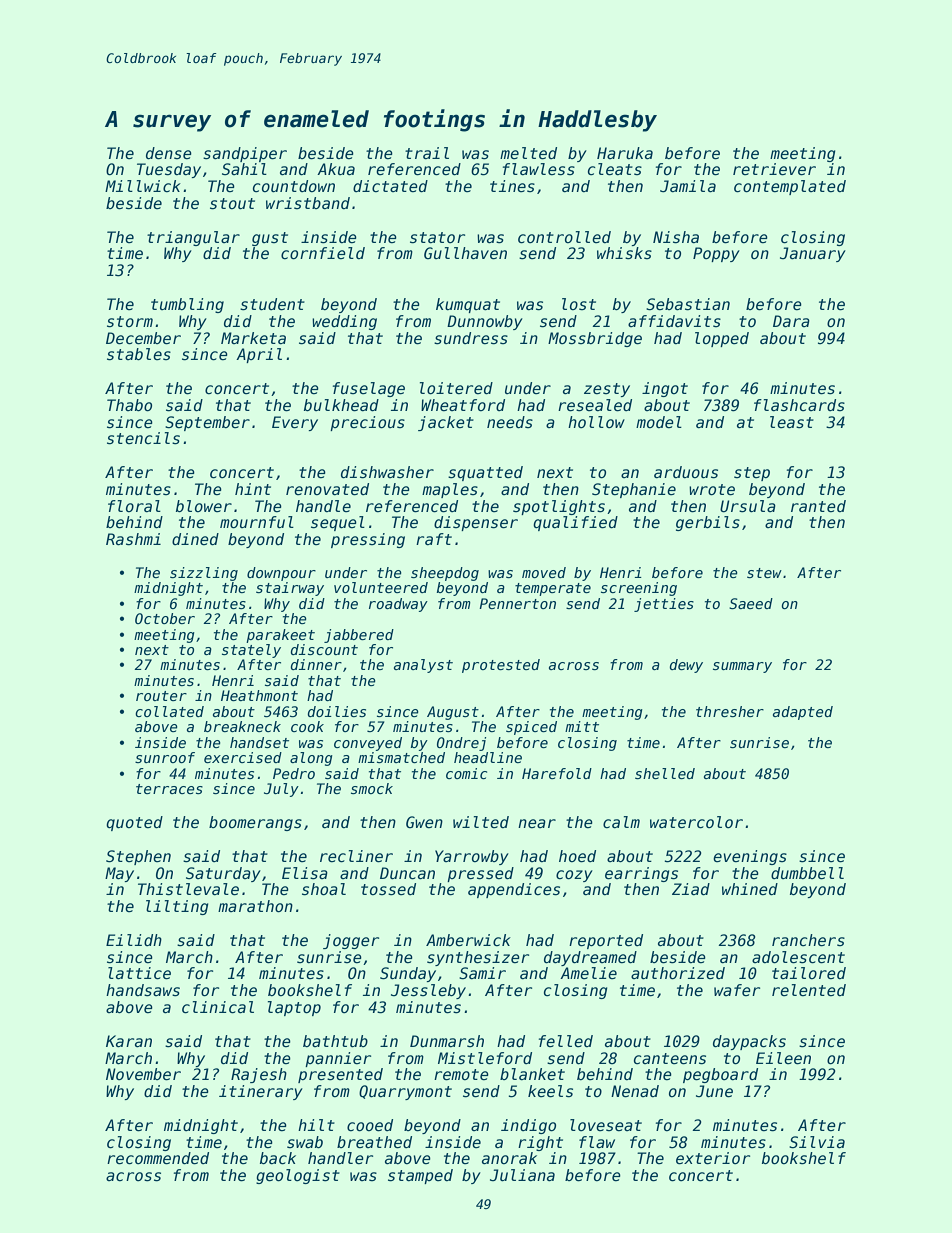 Image resolution: width=952 pixels, height=1233 pixels. I want to click on laptop, so click(294, 1008).
